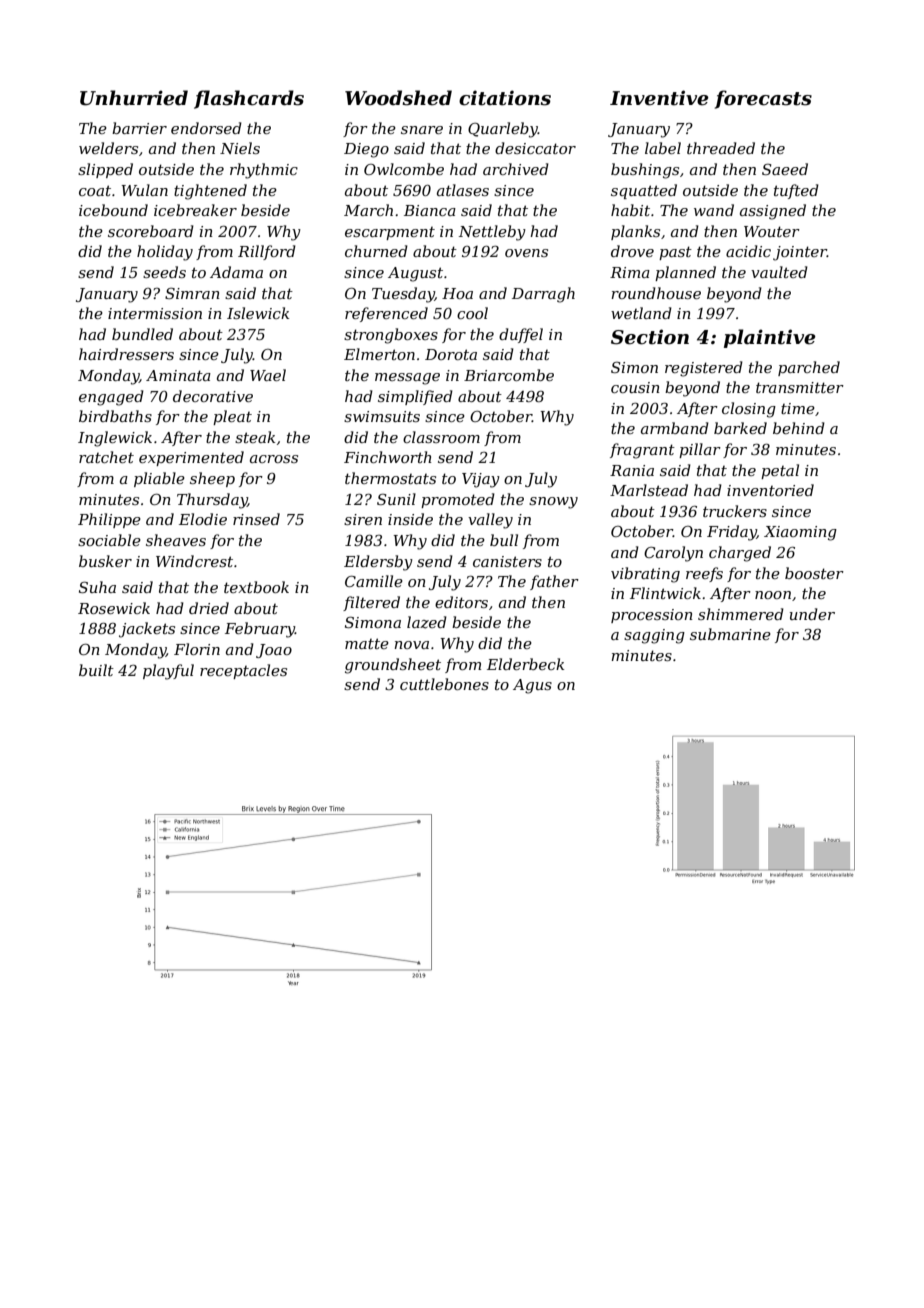  Describe the element at coordinates (763, 99) in the screenshot. I see `forecasts` at that location.
